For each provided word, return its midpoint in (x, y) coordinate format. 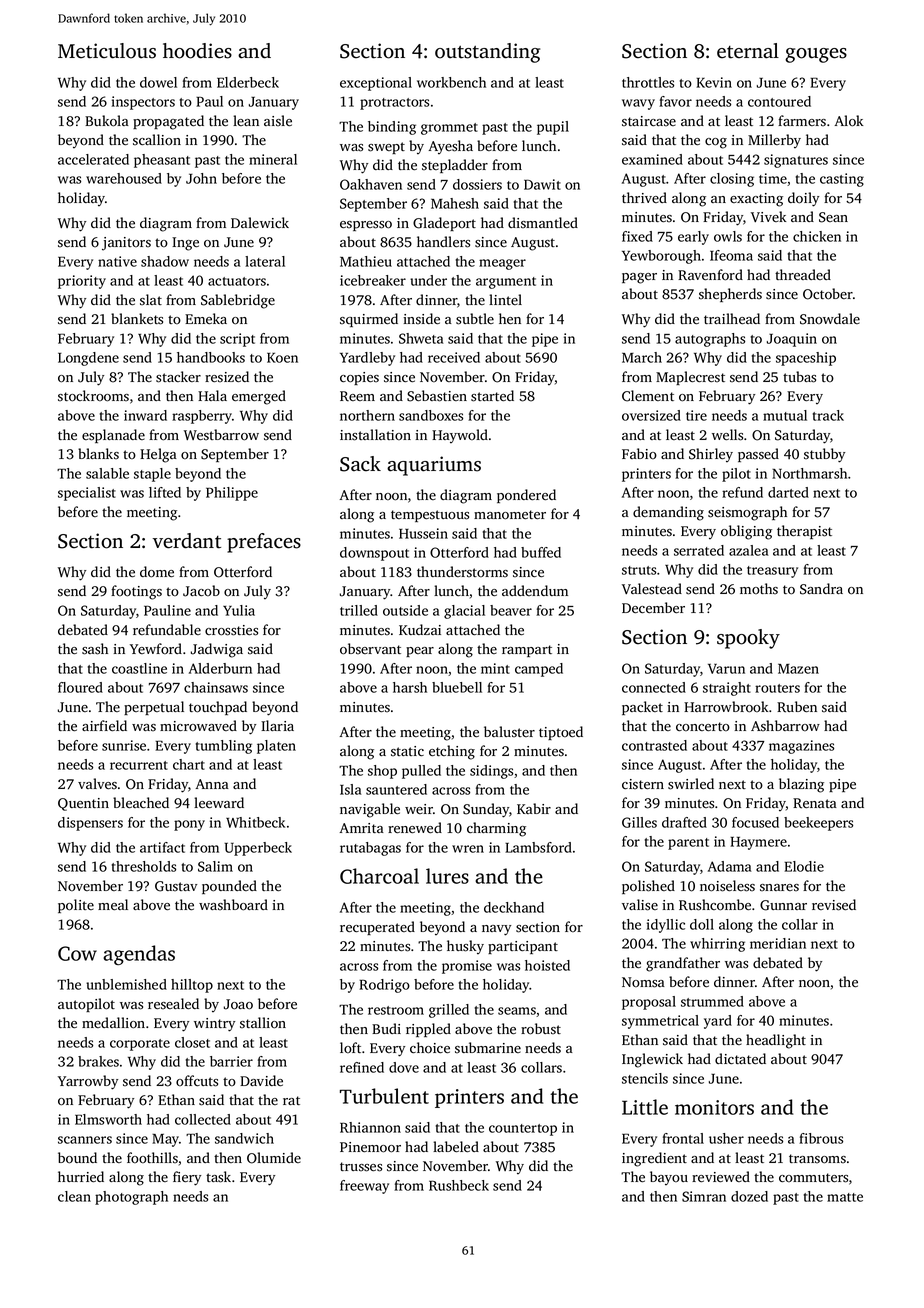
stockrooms (93, 396)
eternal (748, 51)
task (218, 1177)
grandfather (683, 964)
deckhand (514, 907)
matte (845, 1197)
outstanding (487, 53)
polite (76, 906)
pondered (526, 496)
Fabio (639, 453)
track (828, 415)
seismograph (747, 513)
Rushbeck (459, 1185)
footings (136, 592)
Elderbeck (248, 82)
